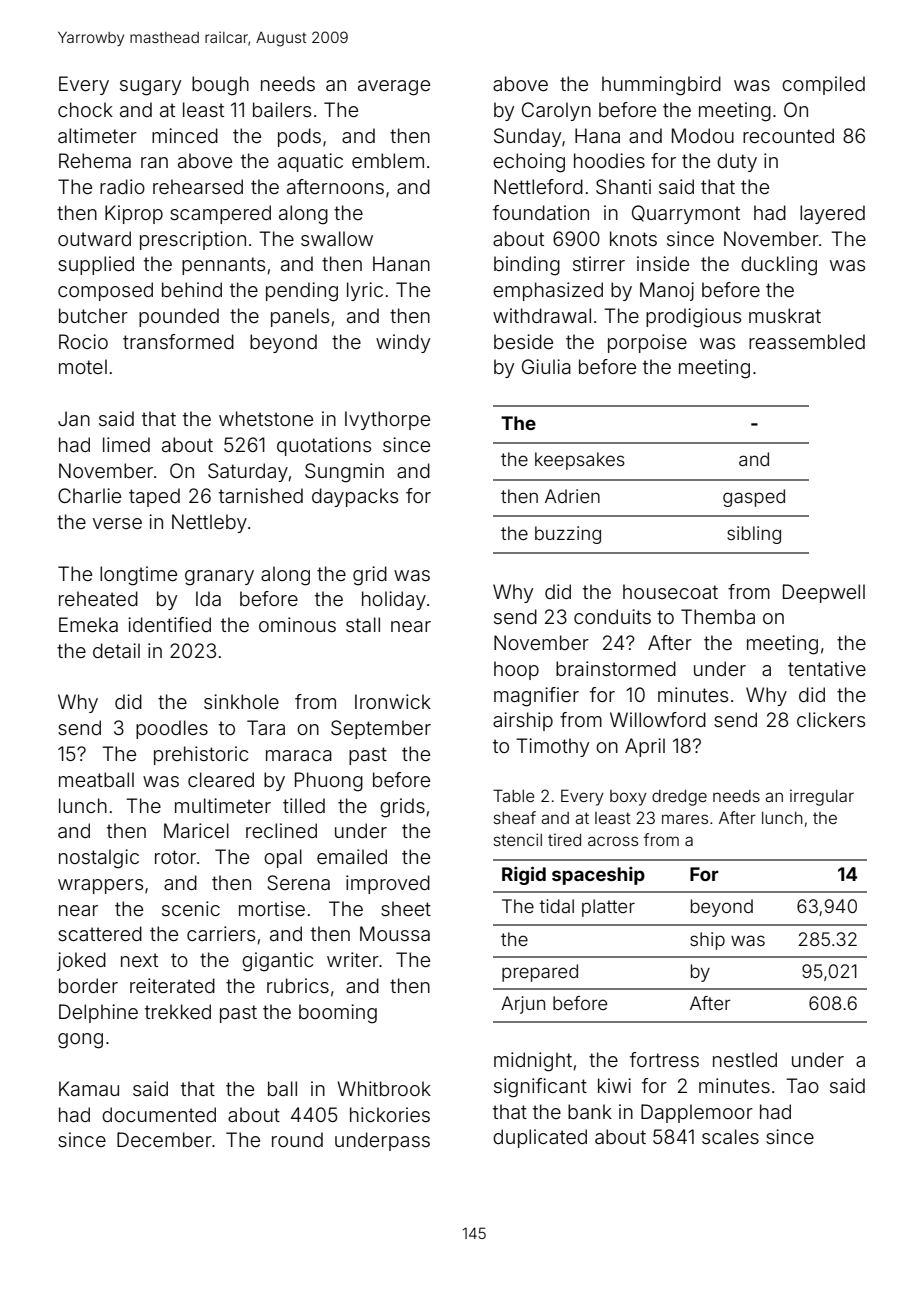 This page has height=1311, width=924. I want to click on layered, so click(832, 214).
